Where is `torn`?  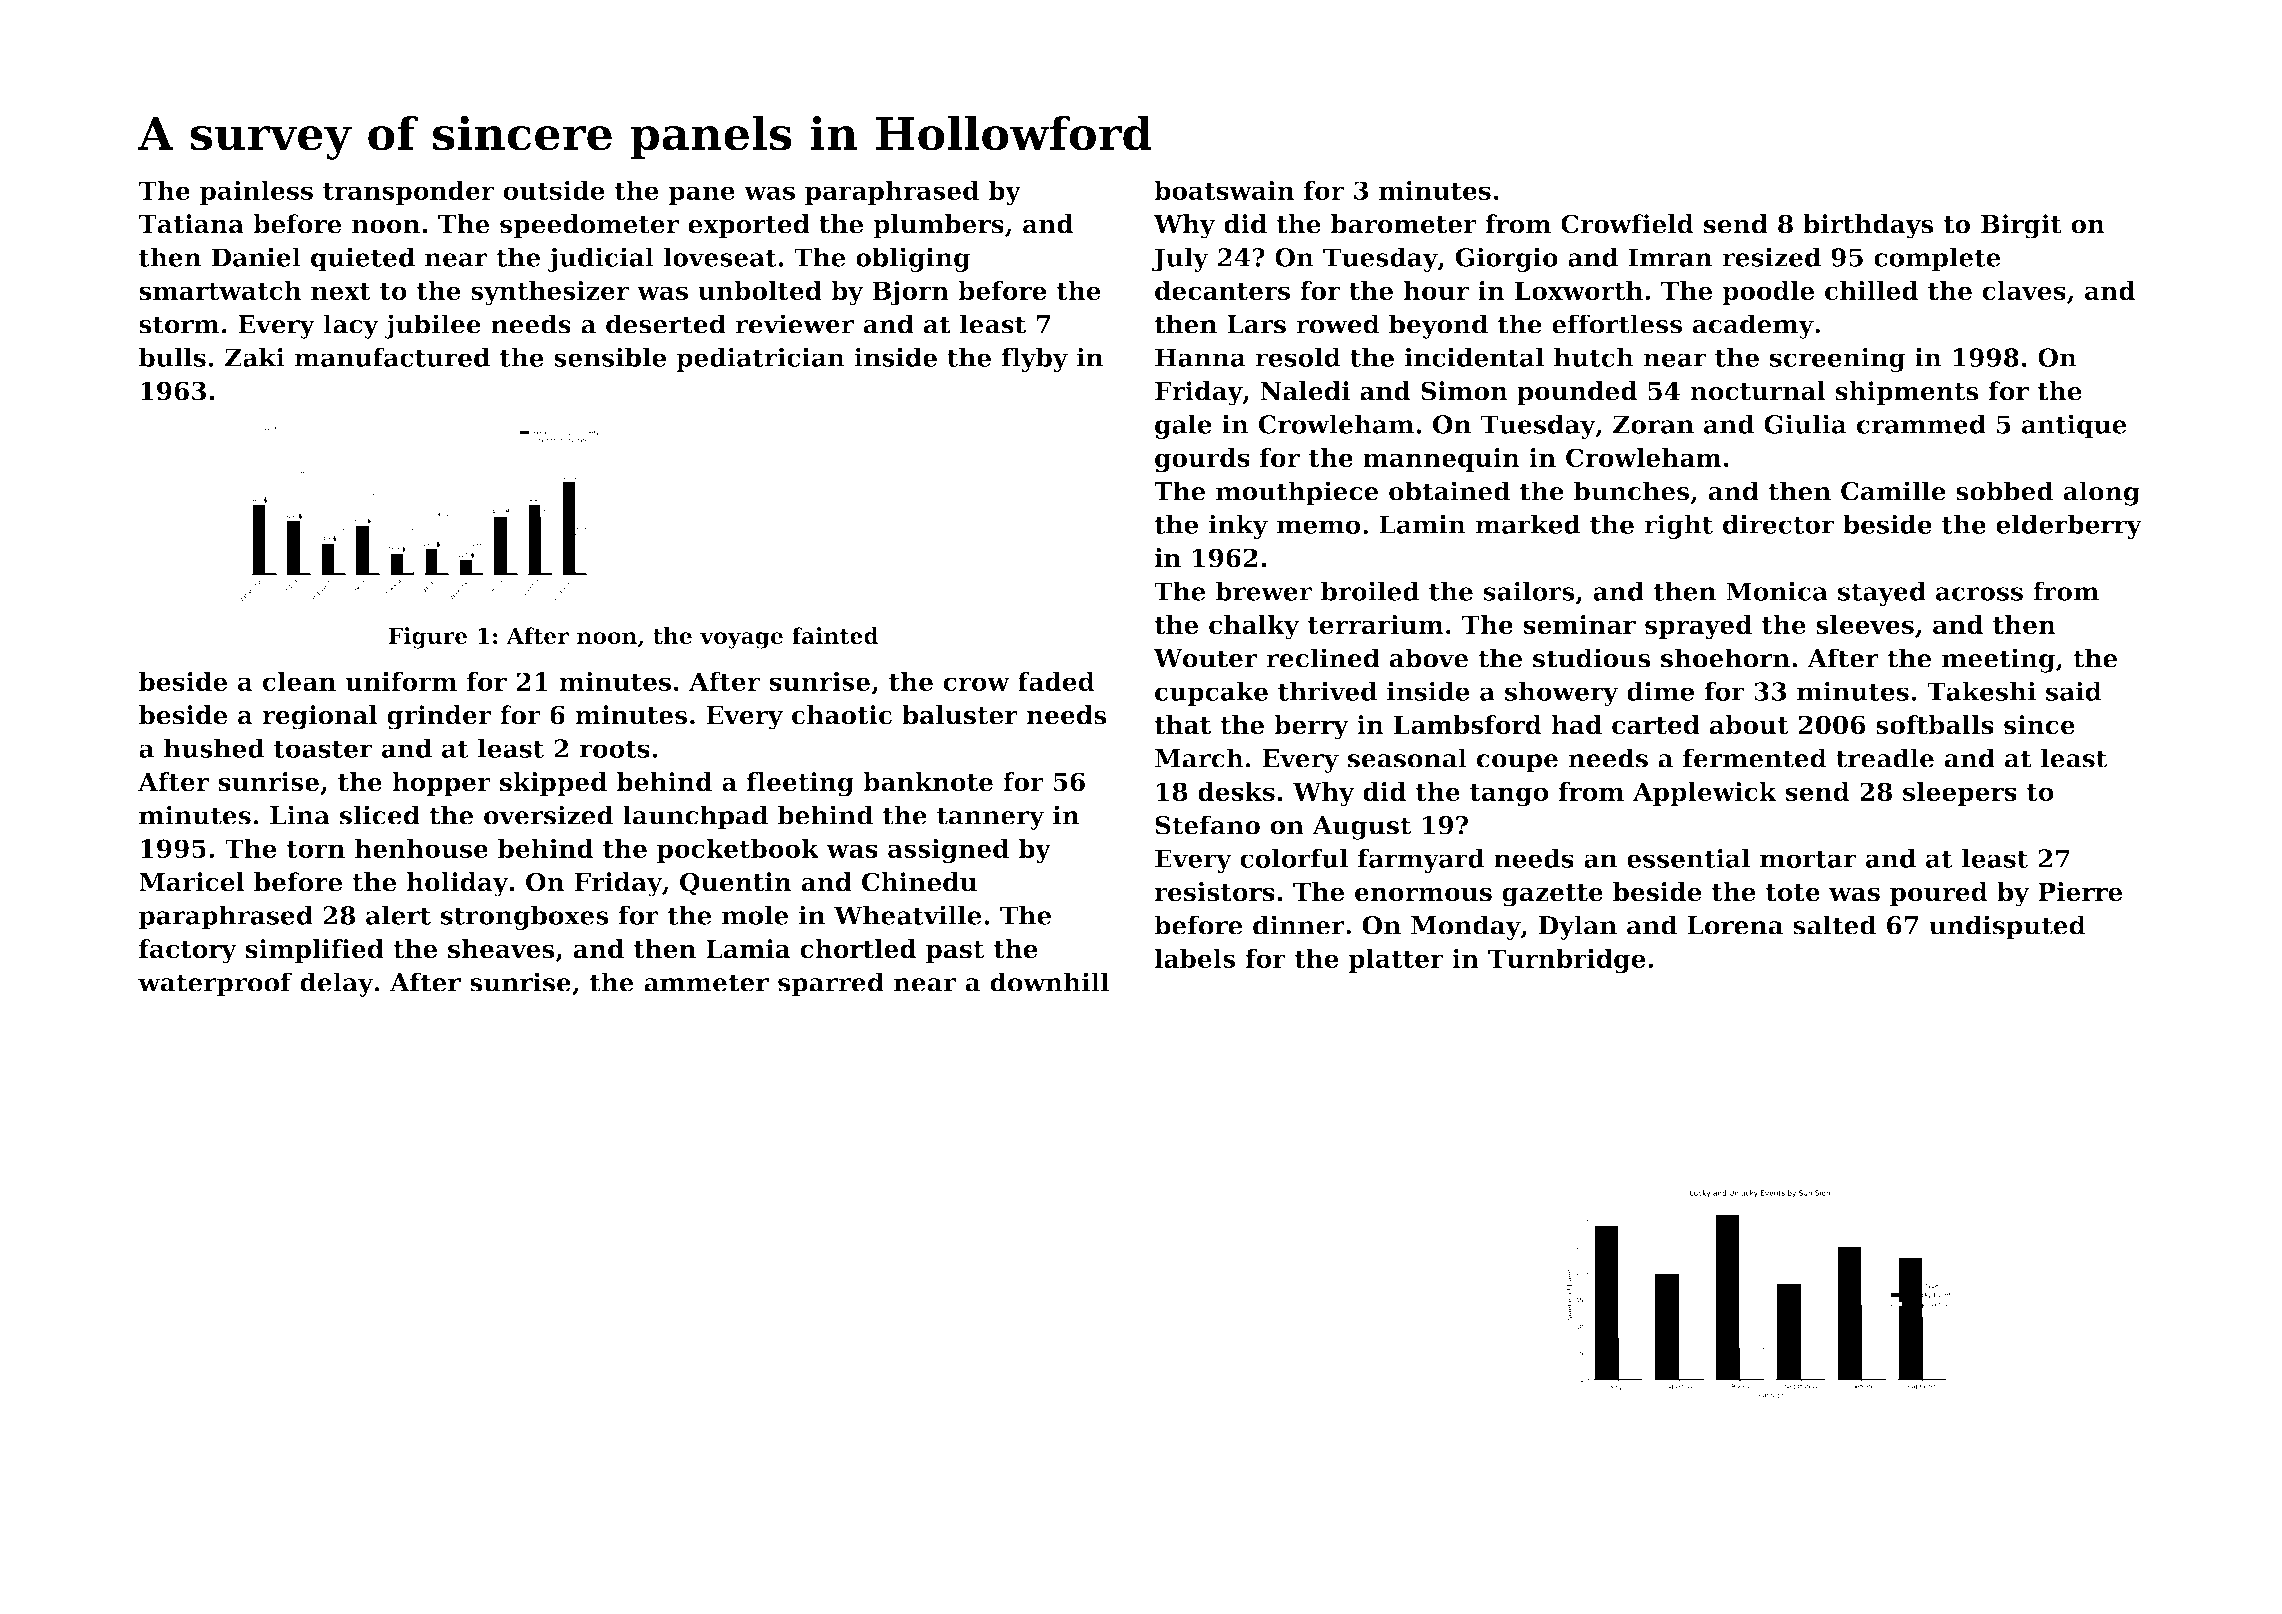
torn is located at coordinates (315, 849).
